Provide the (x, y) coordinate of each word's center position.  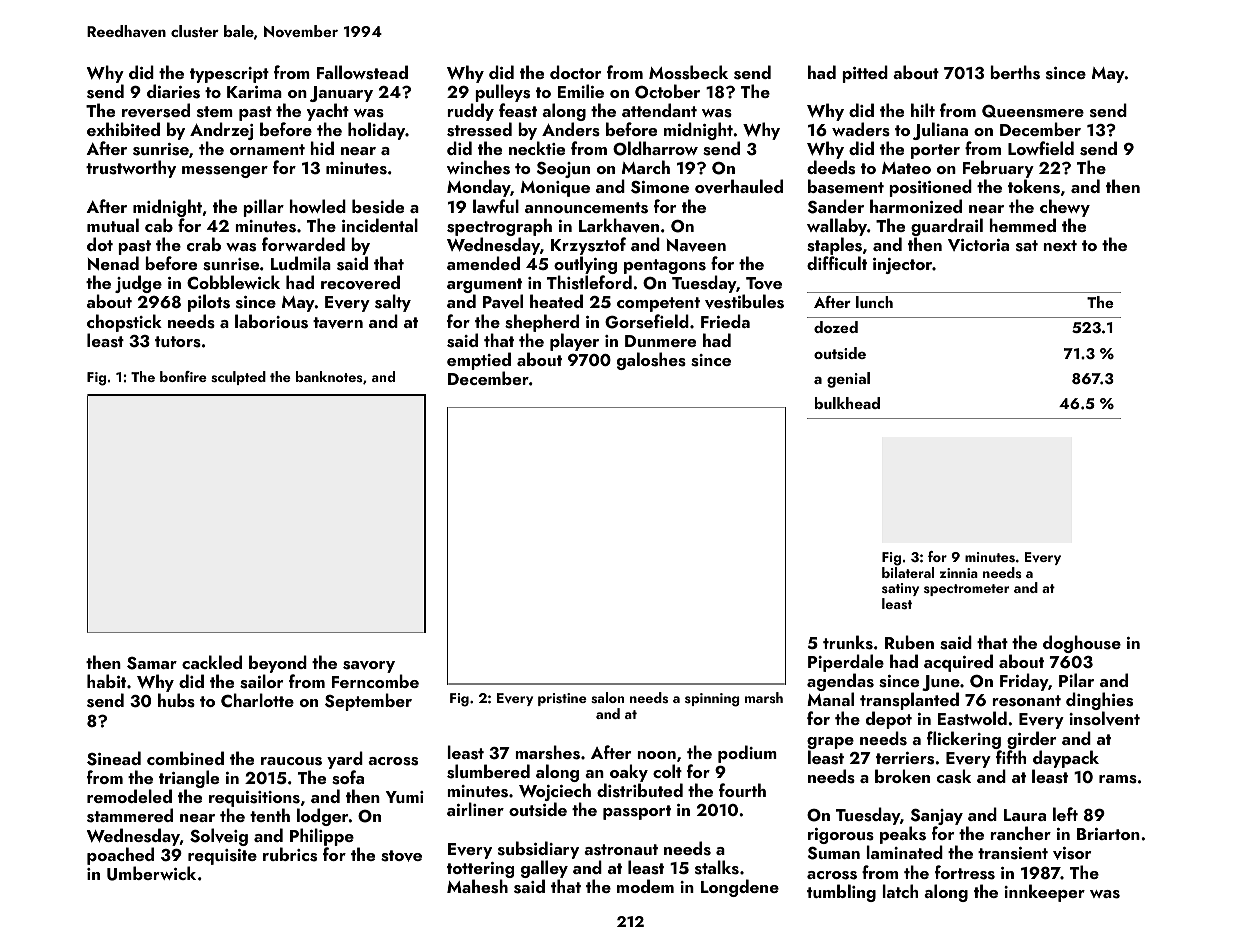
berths (1015, 72)
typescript (229, 75)
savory (369, 667)
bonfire (183, 376)
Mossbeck (688, 72)
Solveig (219, 837)
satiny (900, 589)
